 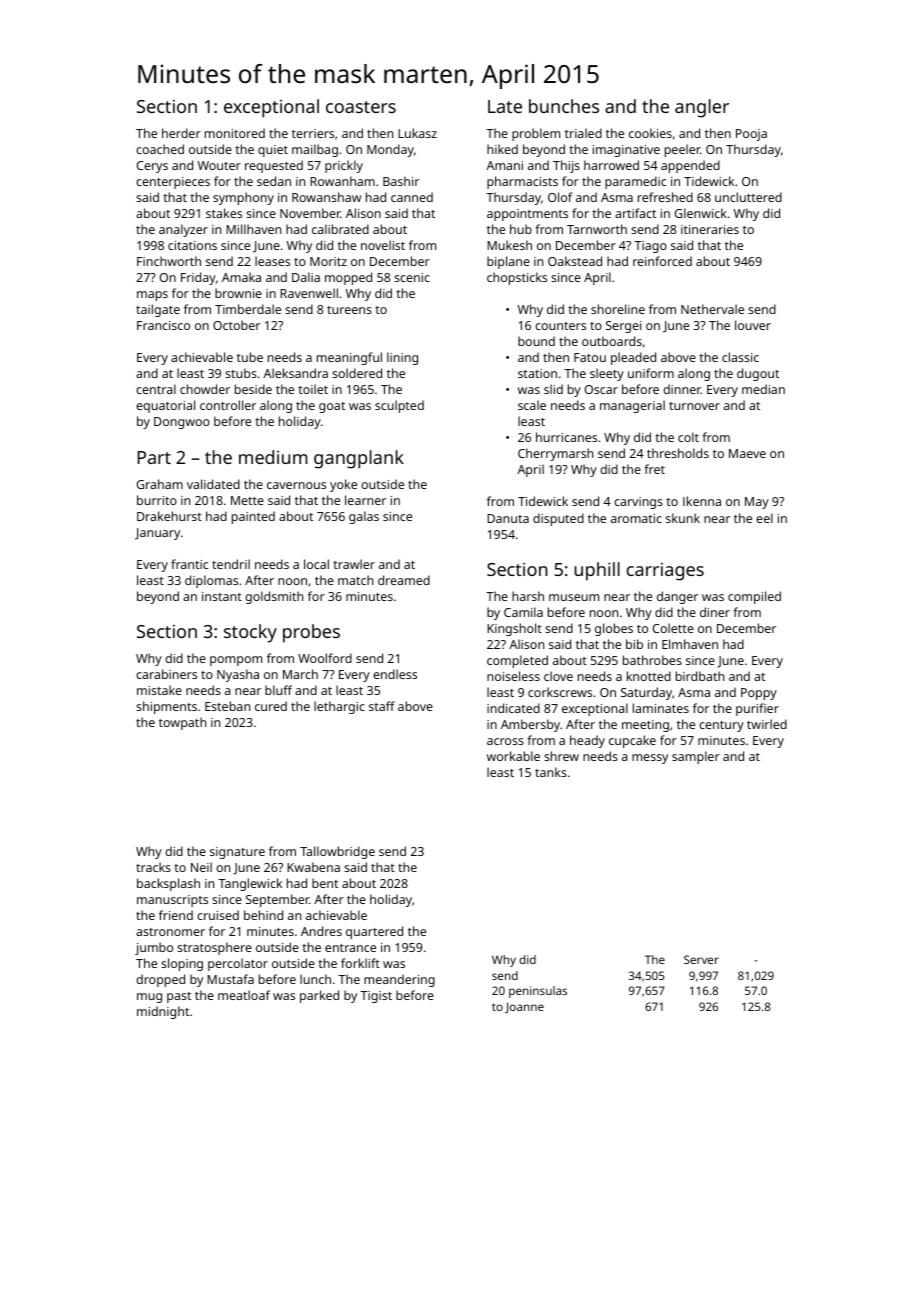 I want to click on Tigist, so click(x=376, y=997).
